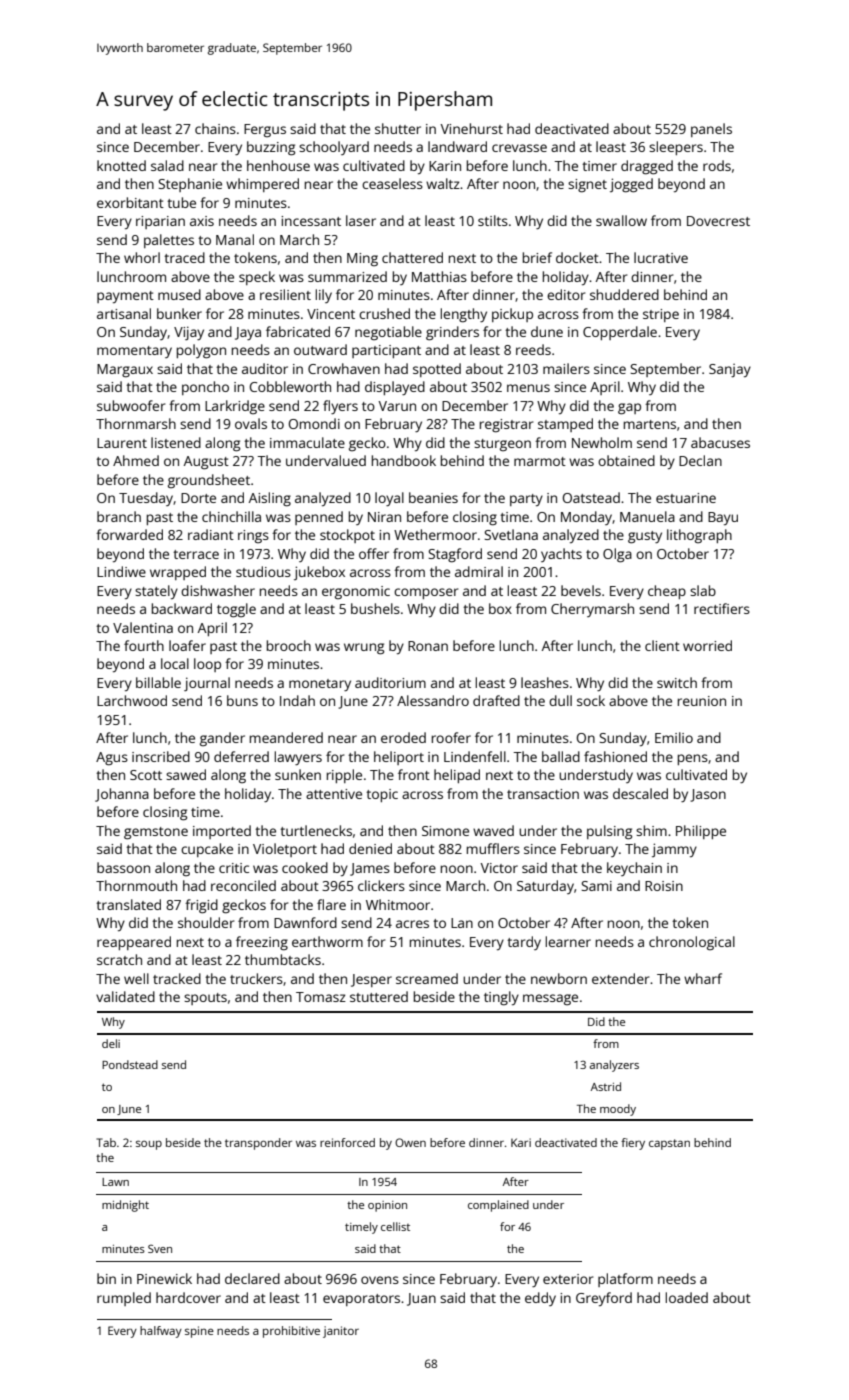  What do you see at coordinates (125, 371) in the page?
I see `Margaux` at bounding box center [125, 371].
